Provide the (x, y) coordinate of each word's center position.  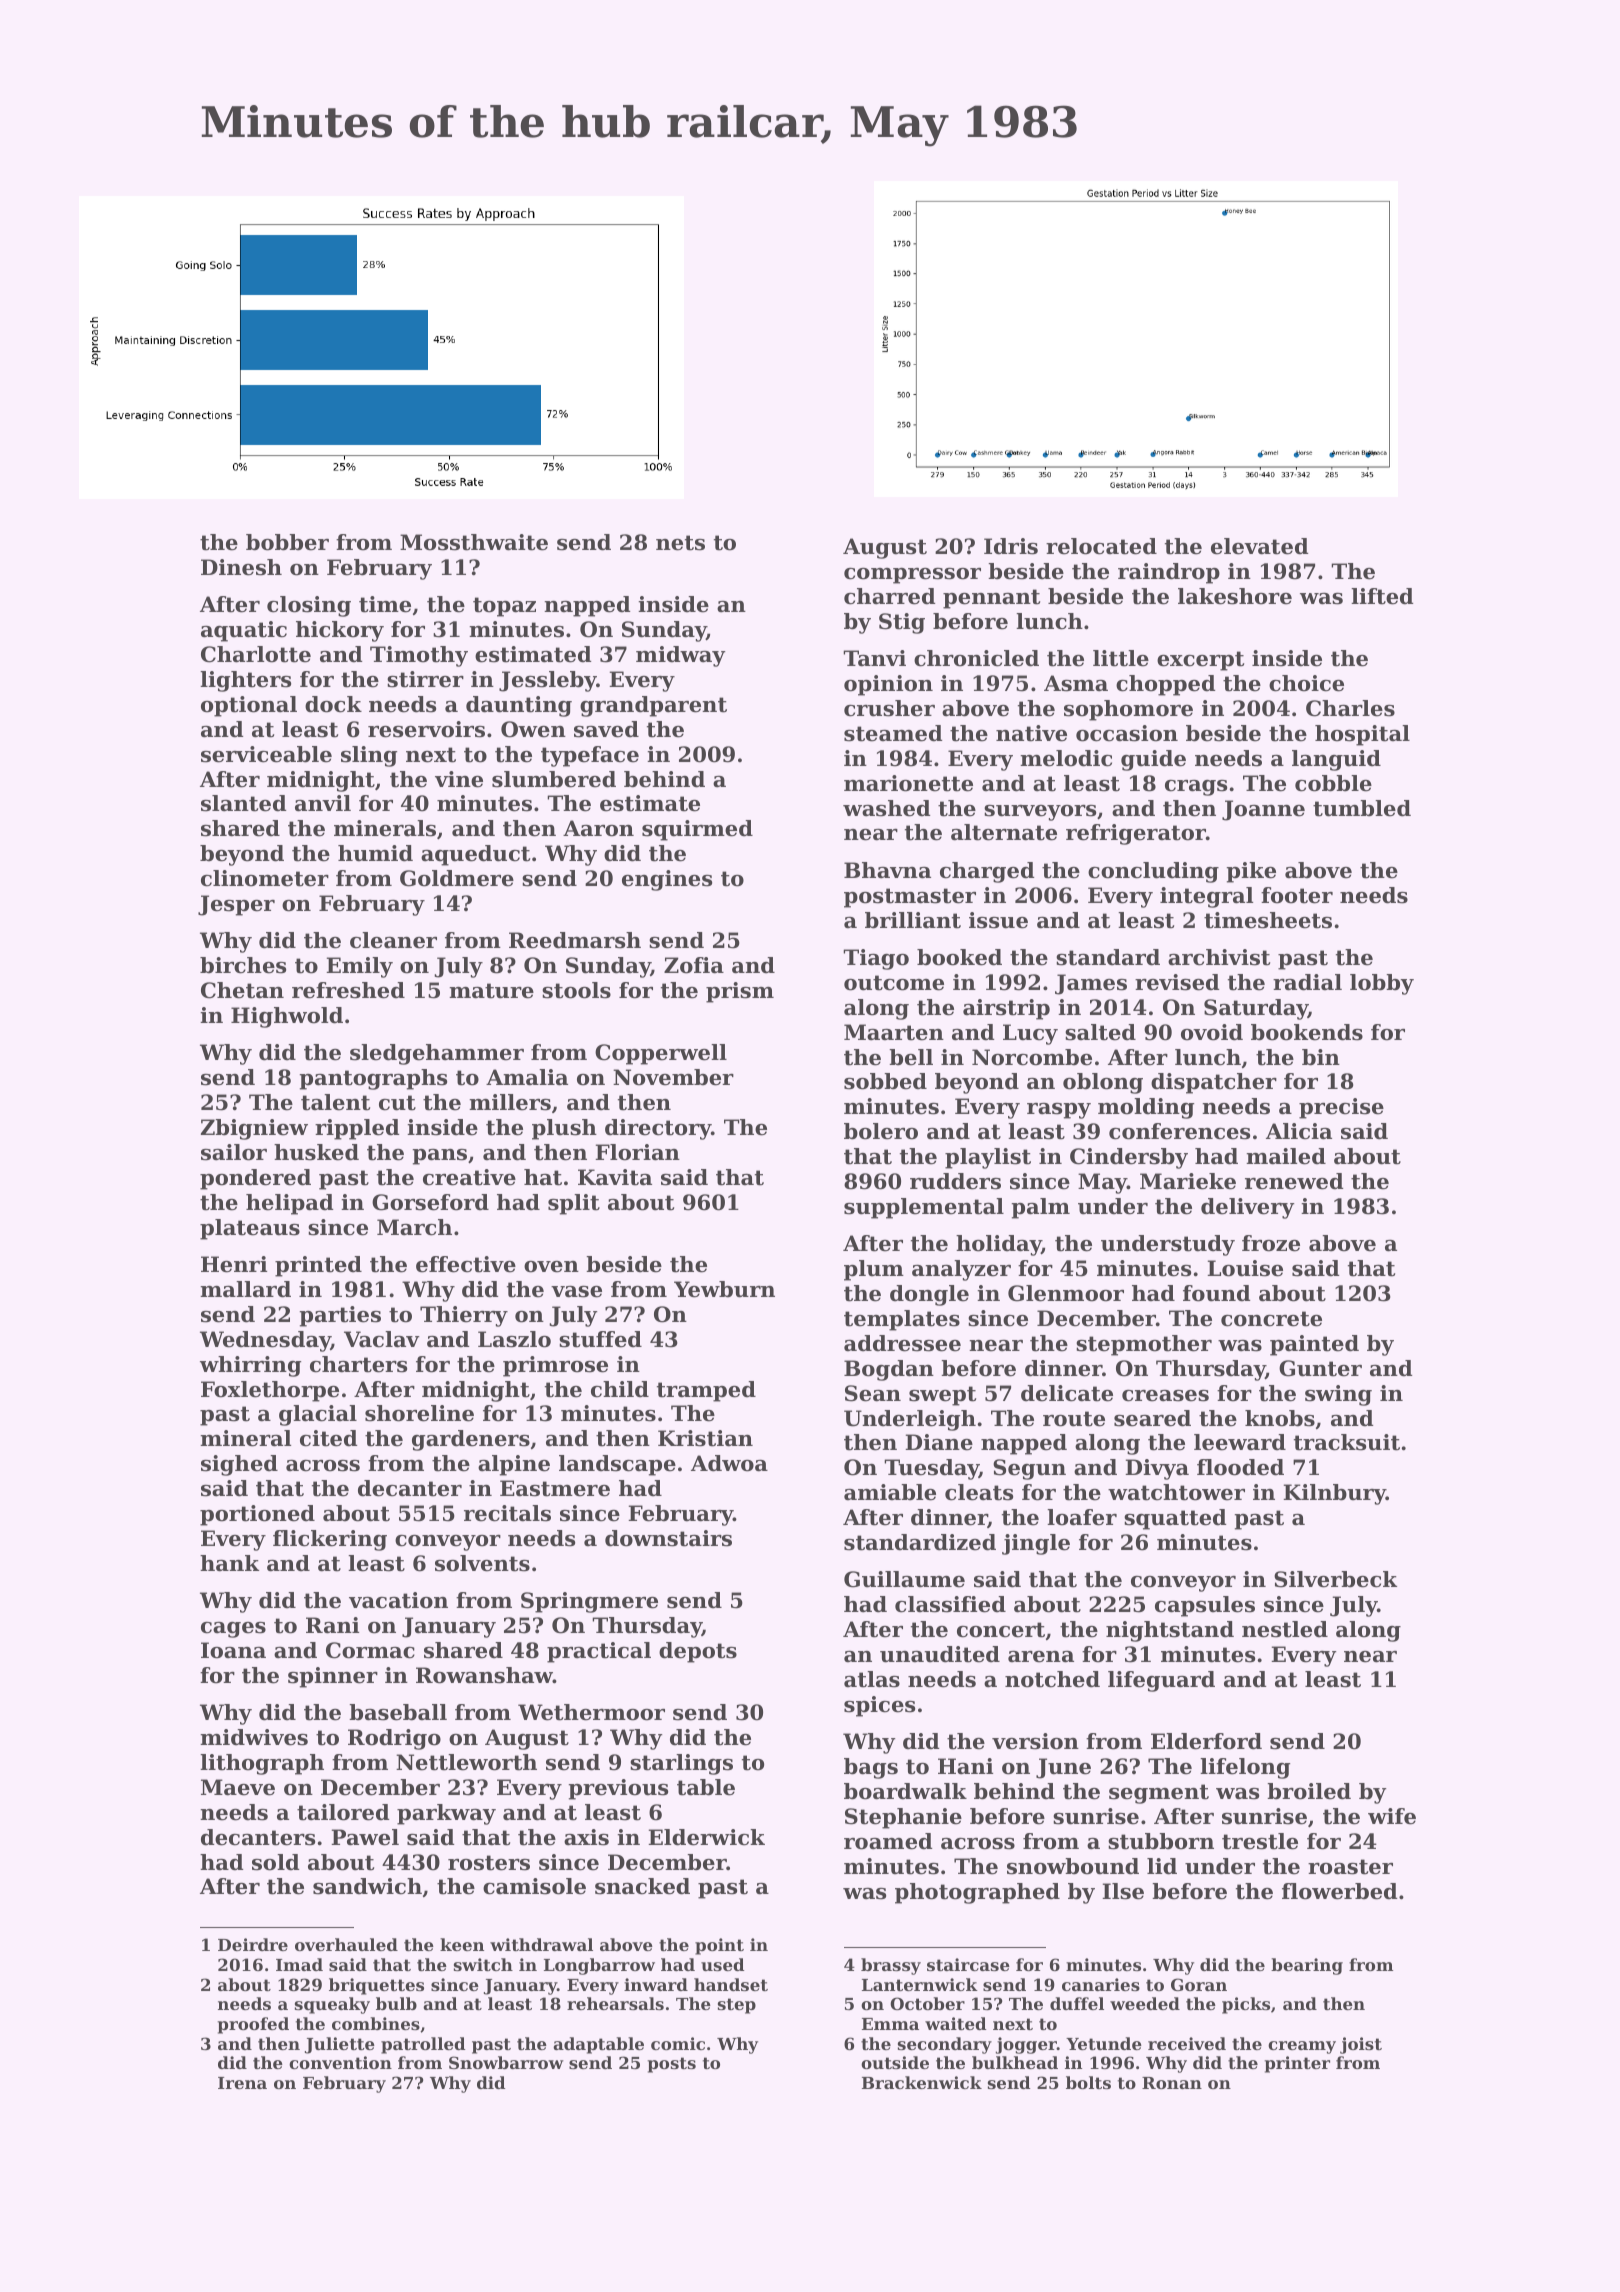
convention (340, 2062)
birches (243, 965)
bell (911, 1057)
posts (672, 2065)
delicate (1067, 1393)
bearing (1307, 1966)
